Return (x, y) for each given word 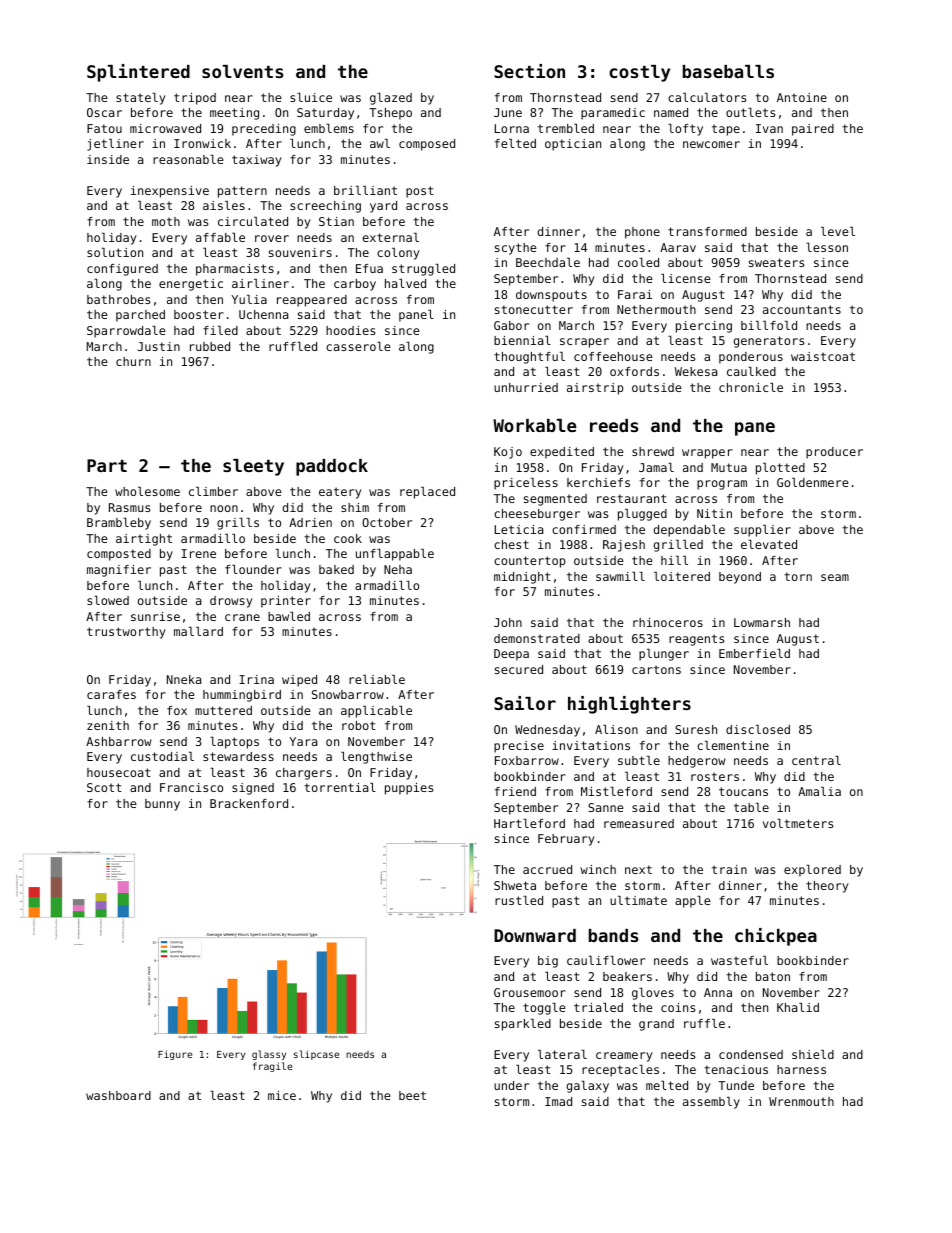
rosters (715, 776)
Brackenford (249, 803)
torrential (340, 787)
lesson (827, 247)
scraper (584, 343)
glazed (391, 99)
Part (107, 465)
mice (282, 1095)
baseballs (728, 71)
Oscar (104, 112)
